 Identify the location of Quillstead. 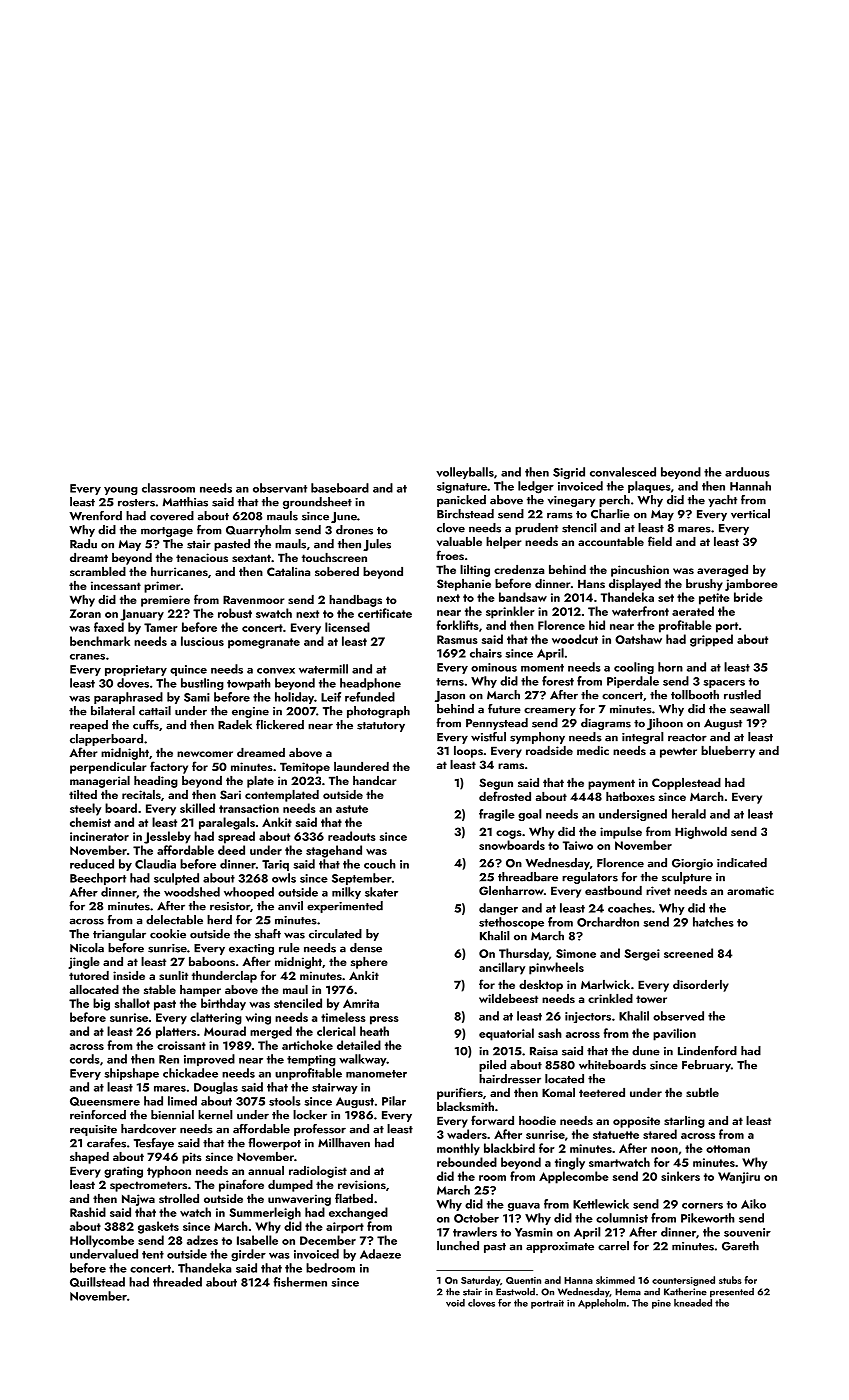
(97, 1282).
